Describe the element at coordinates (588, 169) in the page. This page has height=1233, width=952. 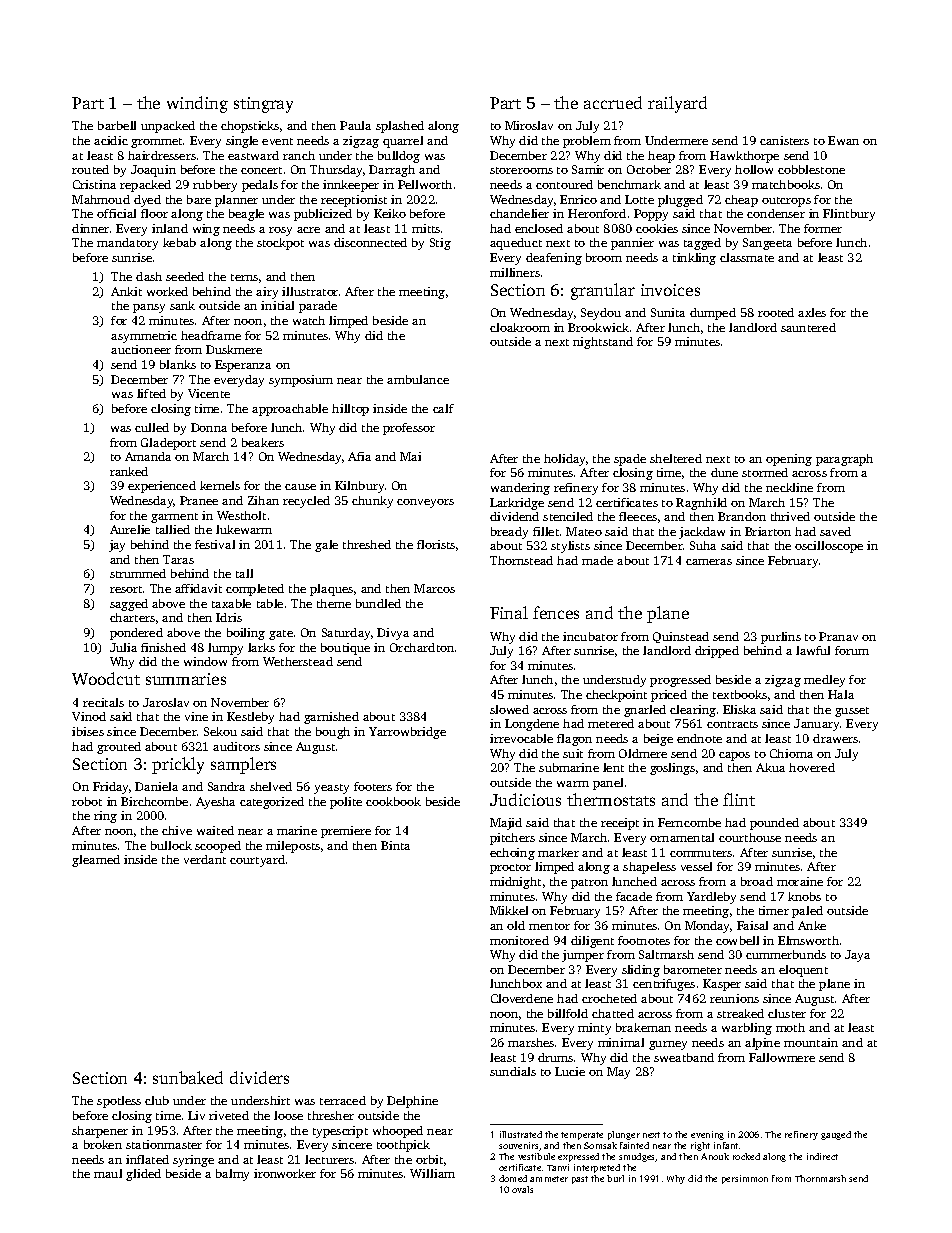
I see `Samir` at that location.
